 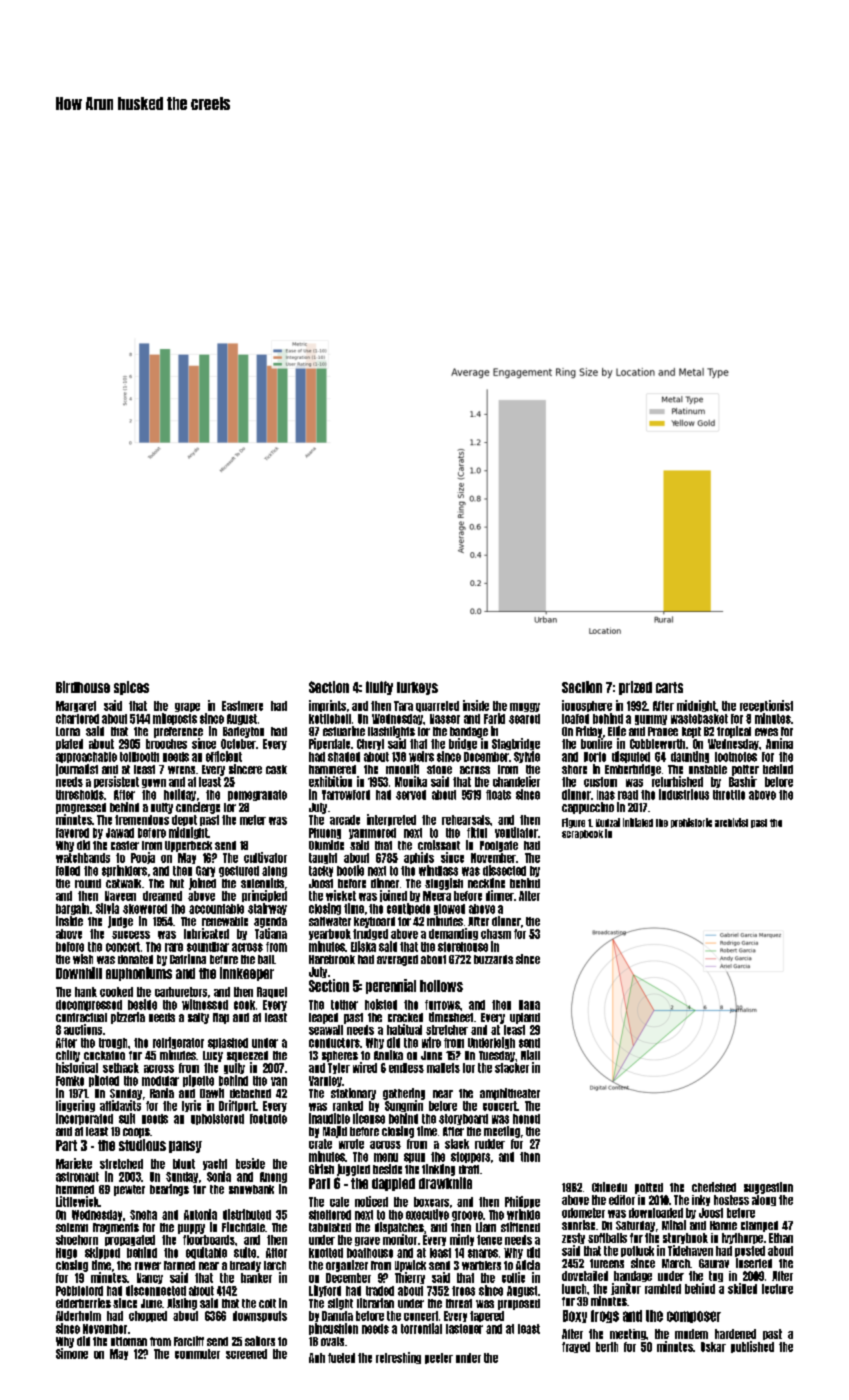 I want to click on commuter, so click(x=197, y=1354).
